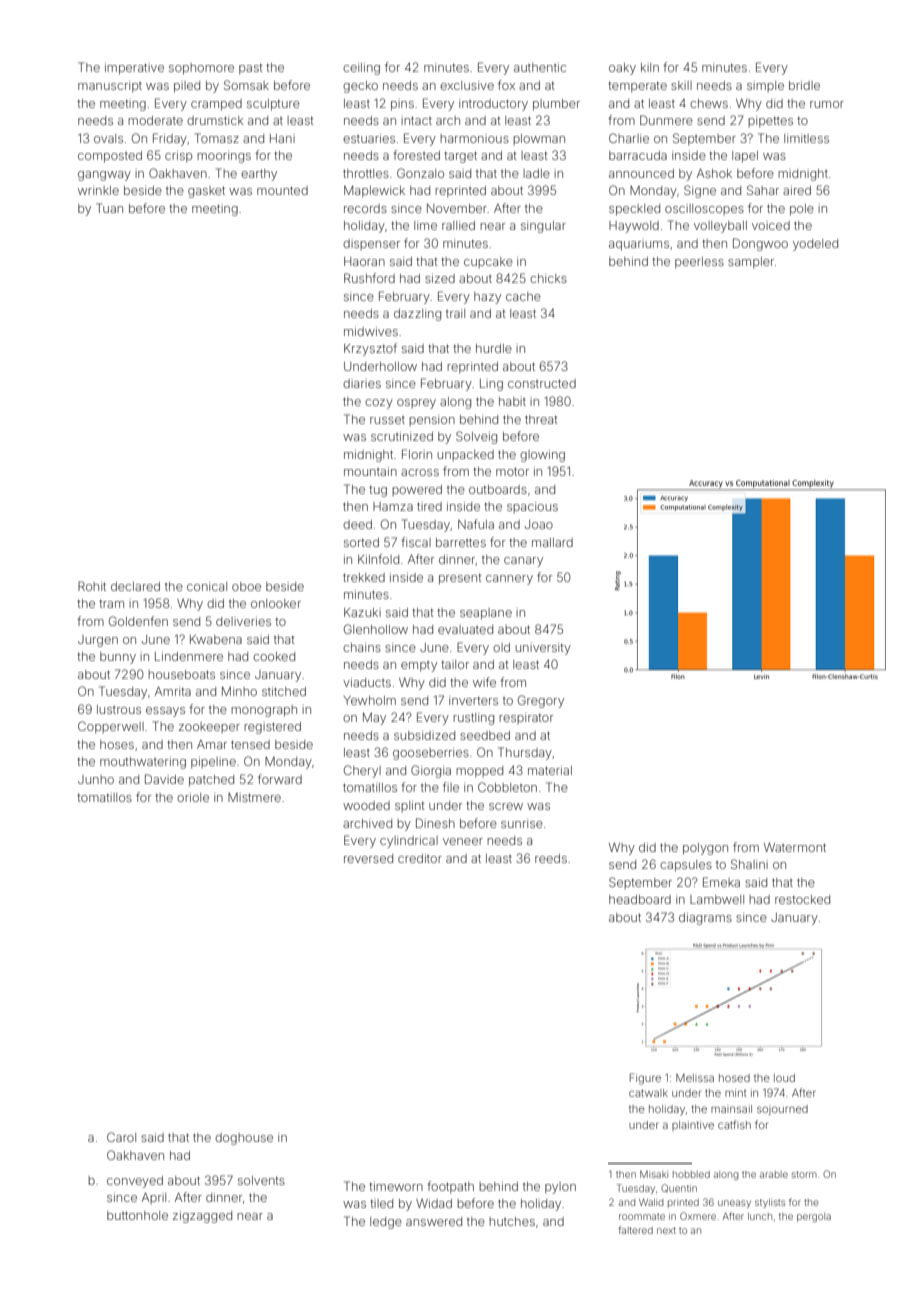 Image resolution: width=924 pixels, height=1308 pixels. What do you see at coordinates (487, 298) in the screenshot?
I see `hazy` at bounding box center [487, 298].
